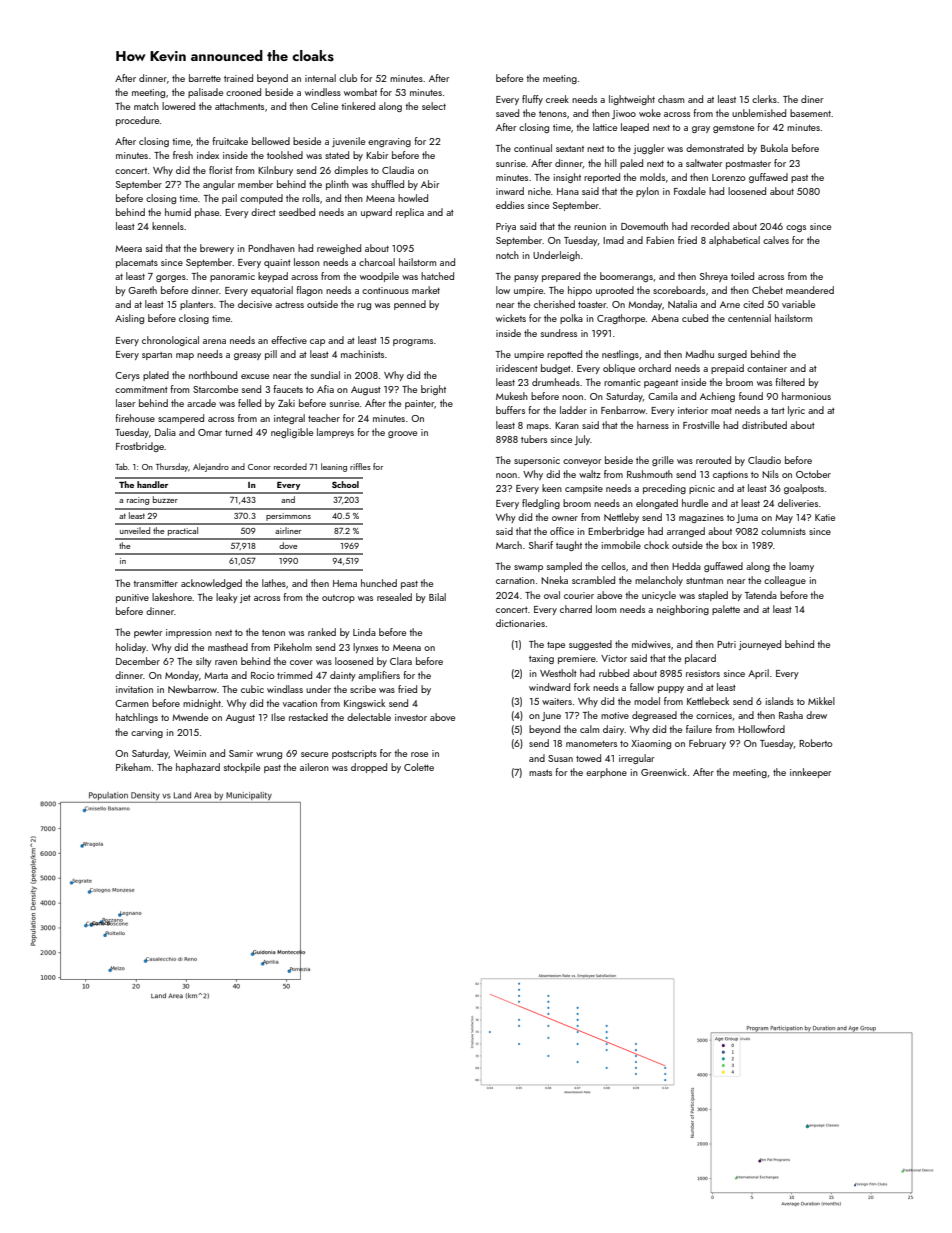 Image resolution: width=952 pixels, height=1233 pixels. I want to click on container, so click(767, 368).
